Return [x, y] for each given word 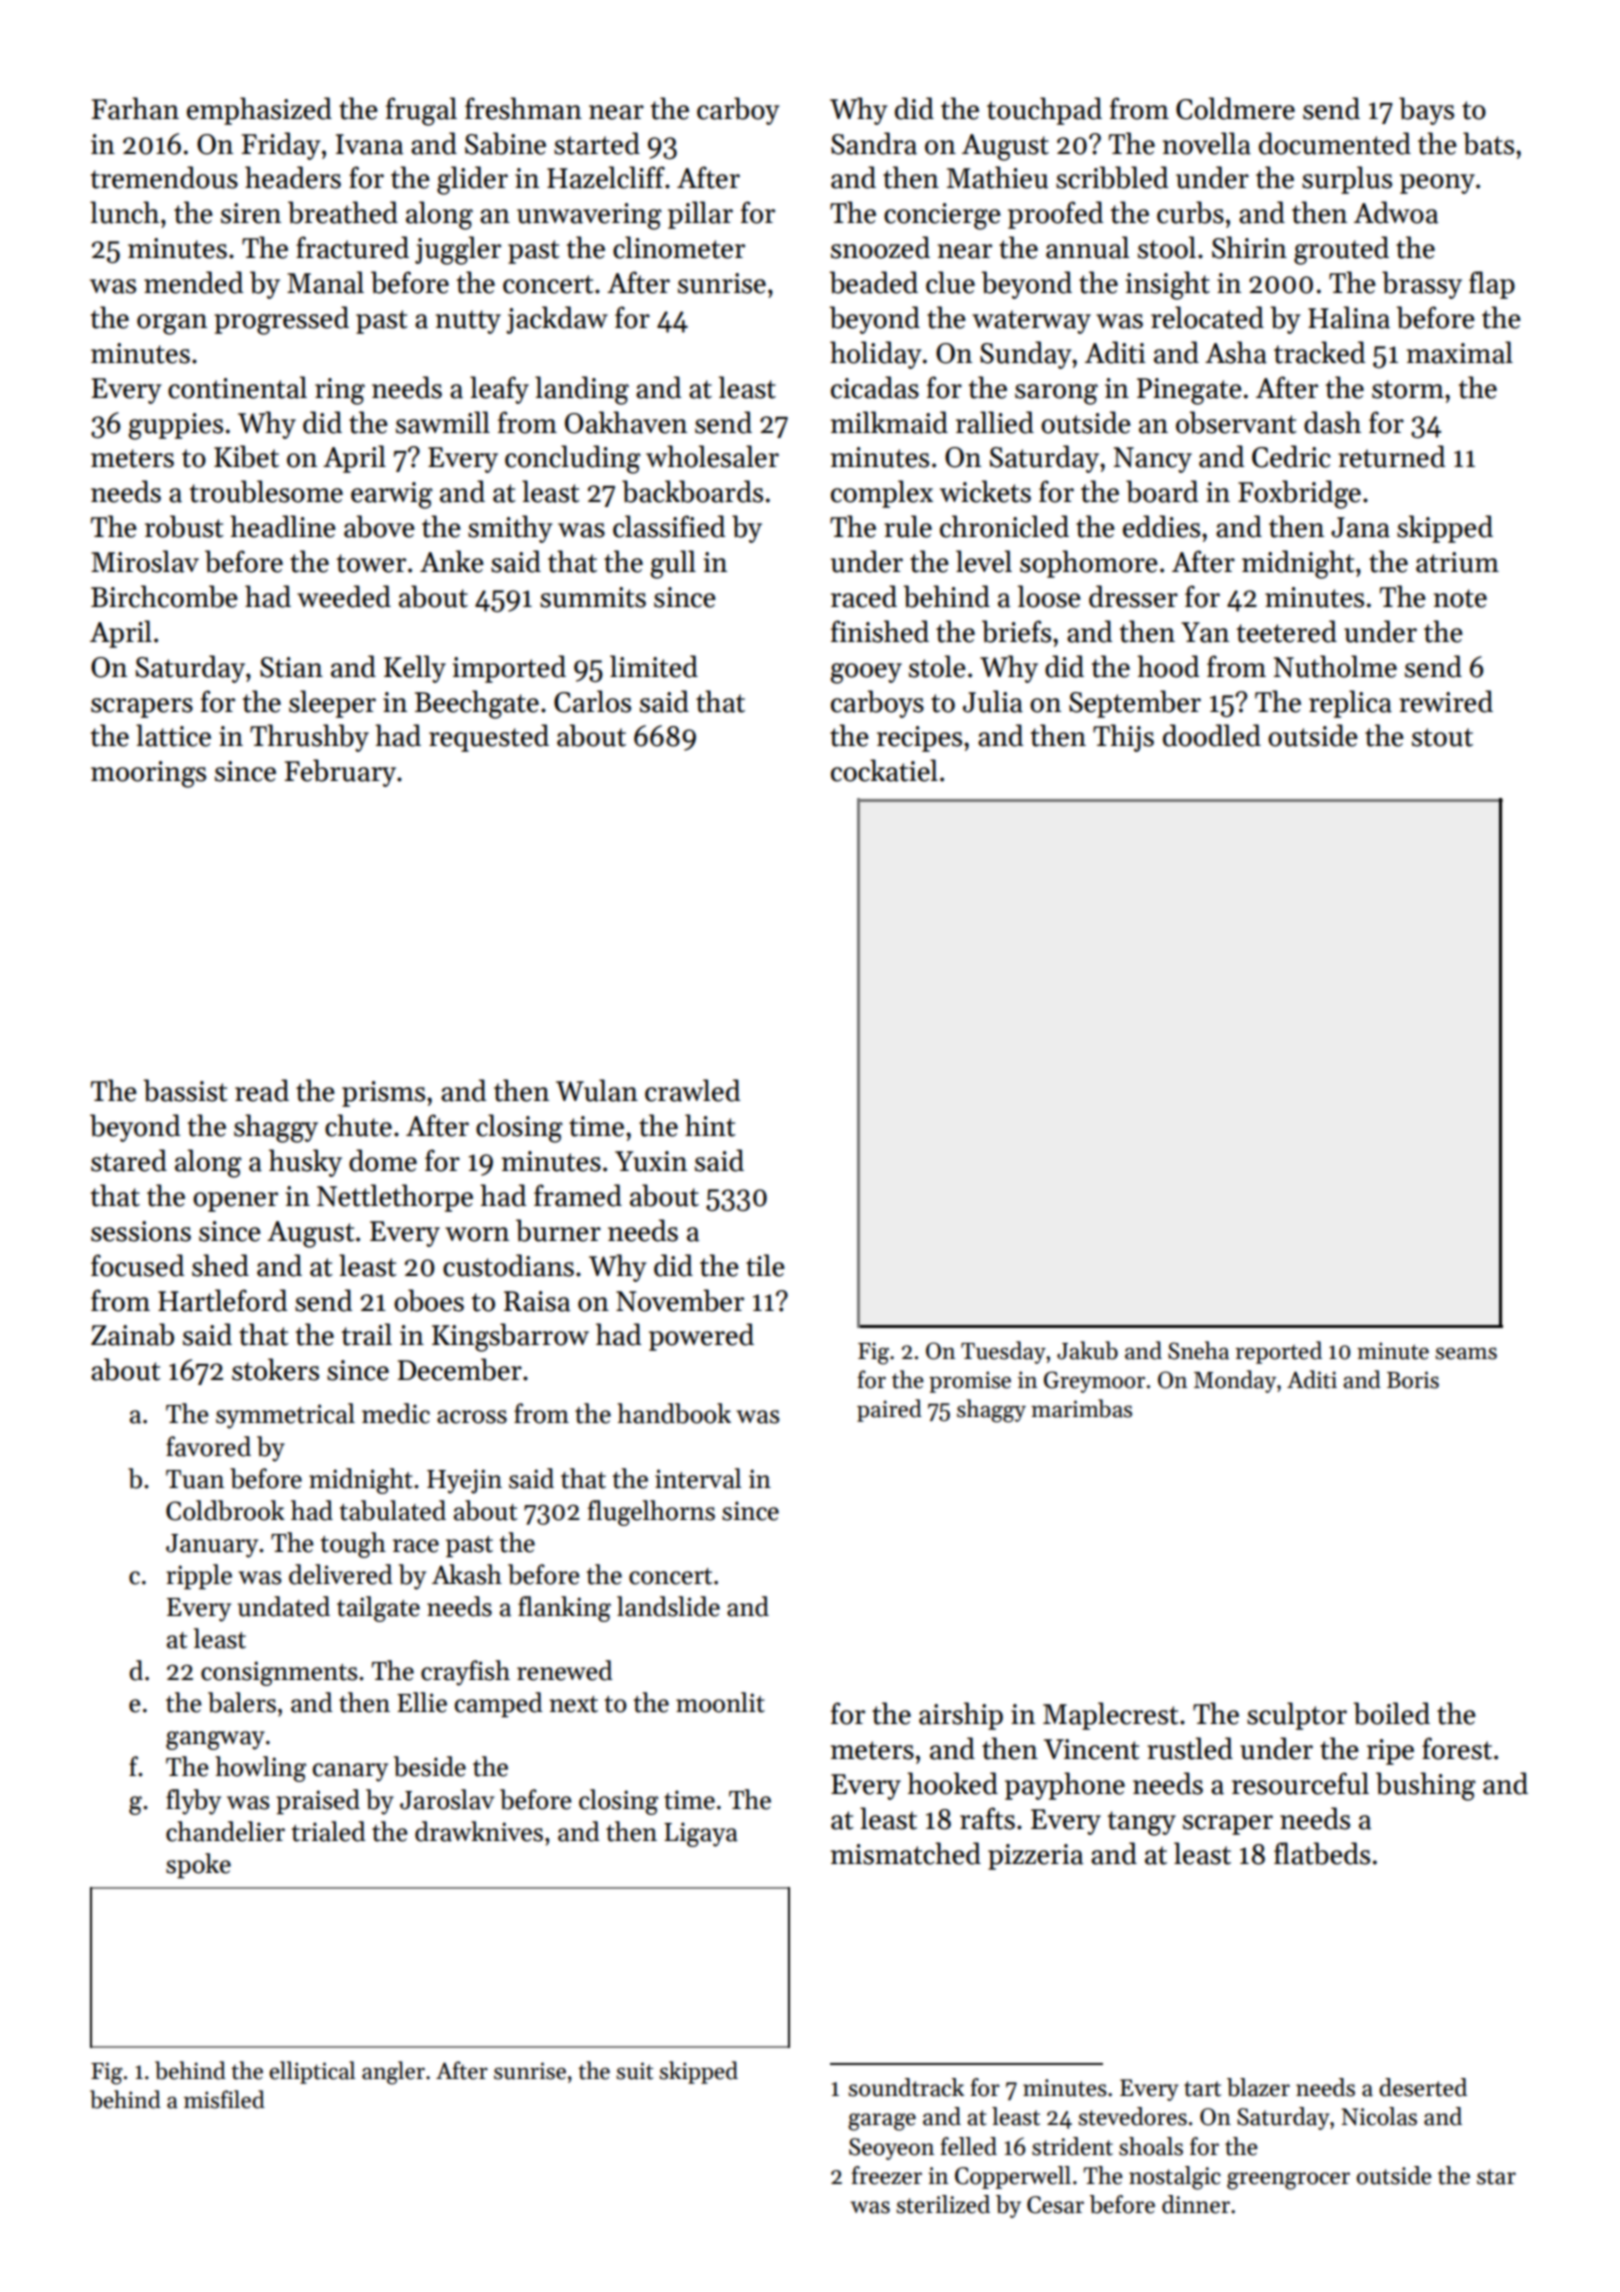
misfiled [224, 2099]
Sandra [874, 143]
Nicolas [1379, 2116]
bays [1426, 111]
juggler [458, 250]
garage [882, 2122]
